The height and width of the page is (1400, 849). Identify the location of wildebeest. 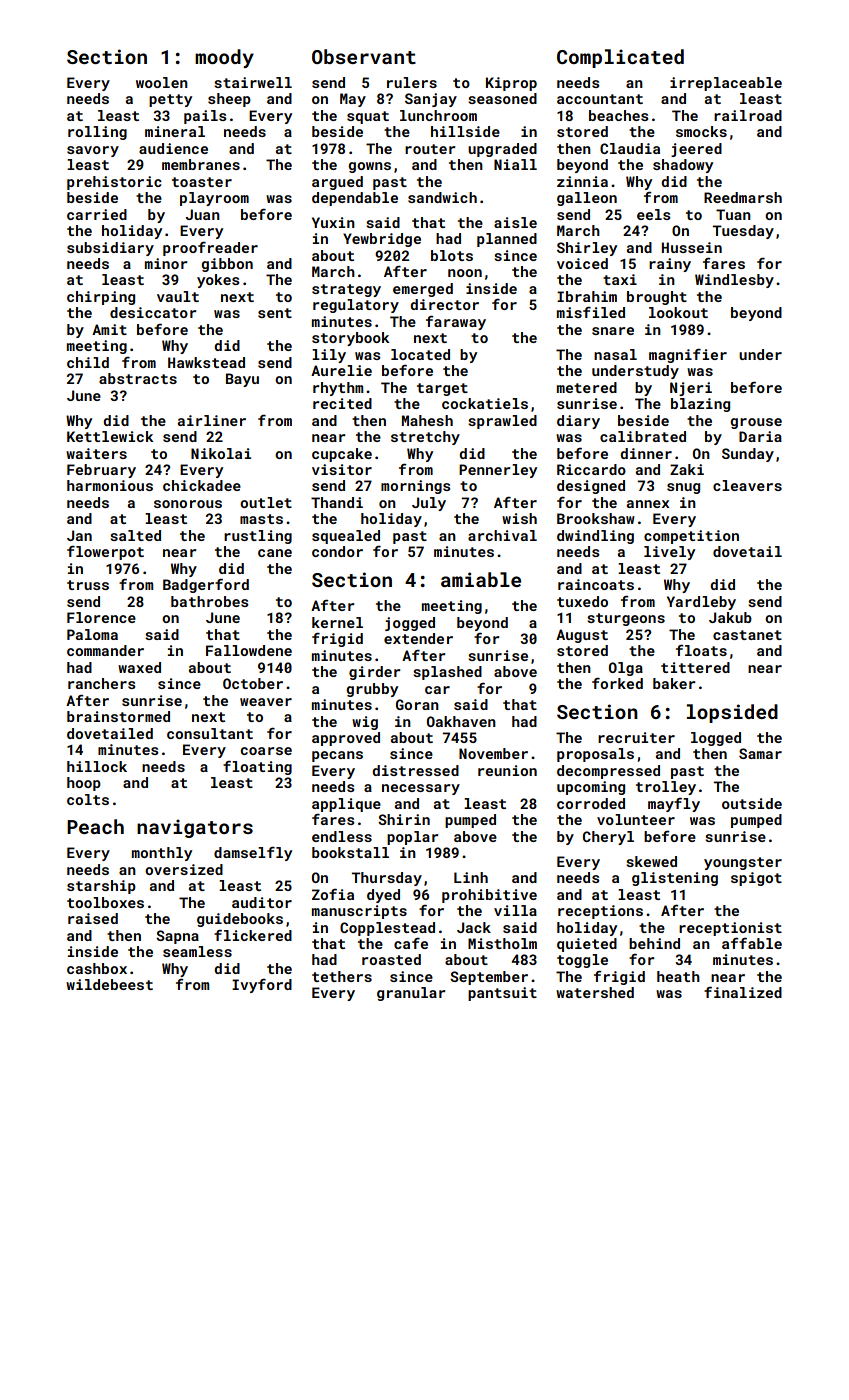
(109, 984).
